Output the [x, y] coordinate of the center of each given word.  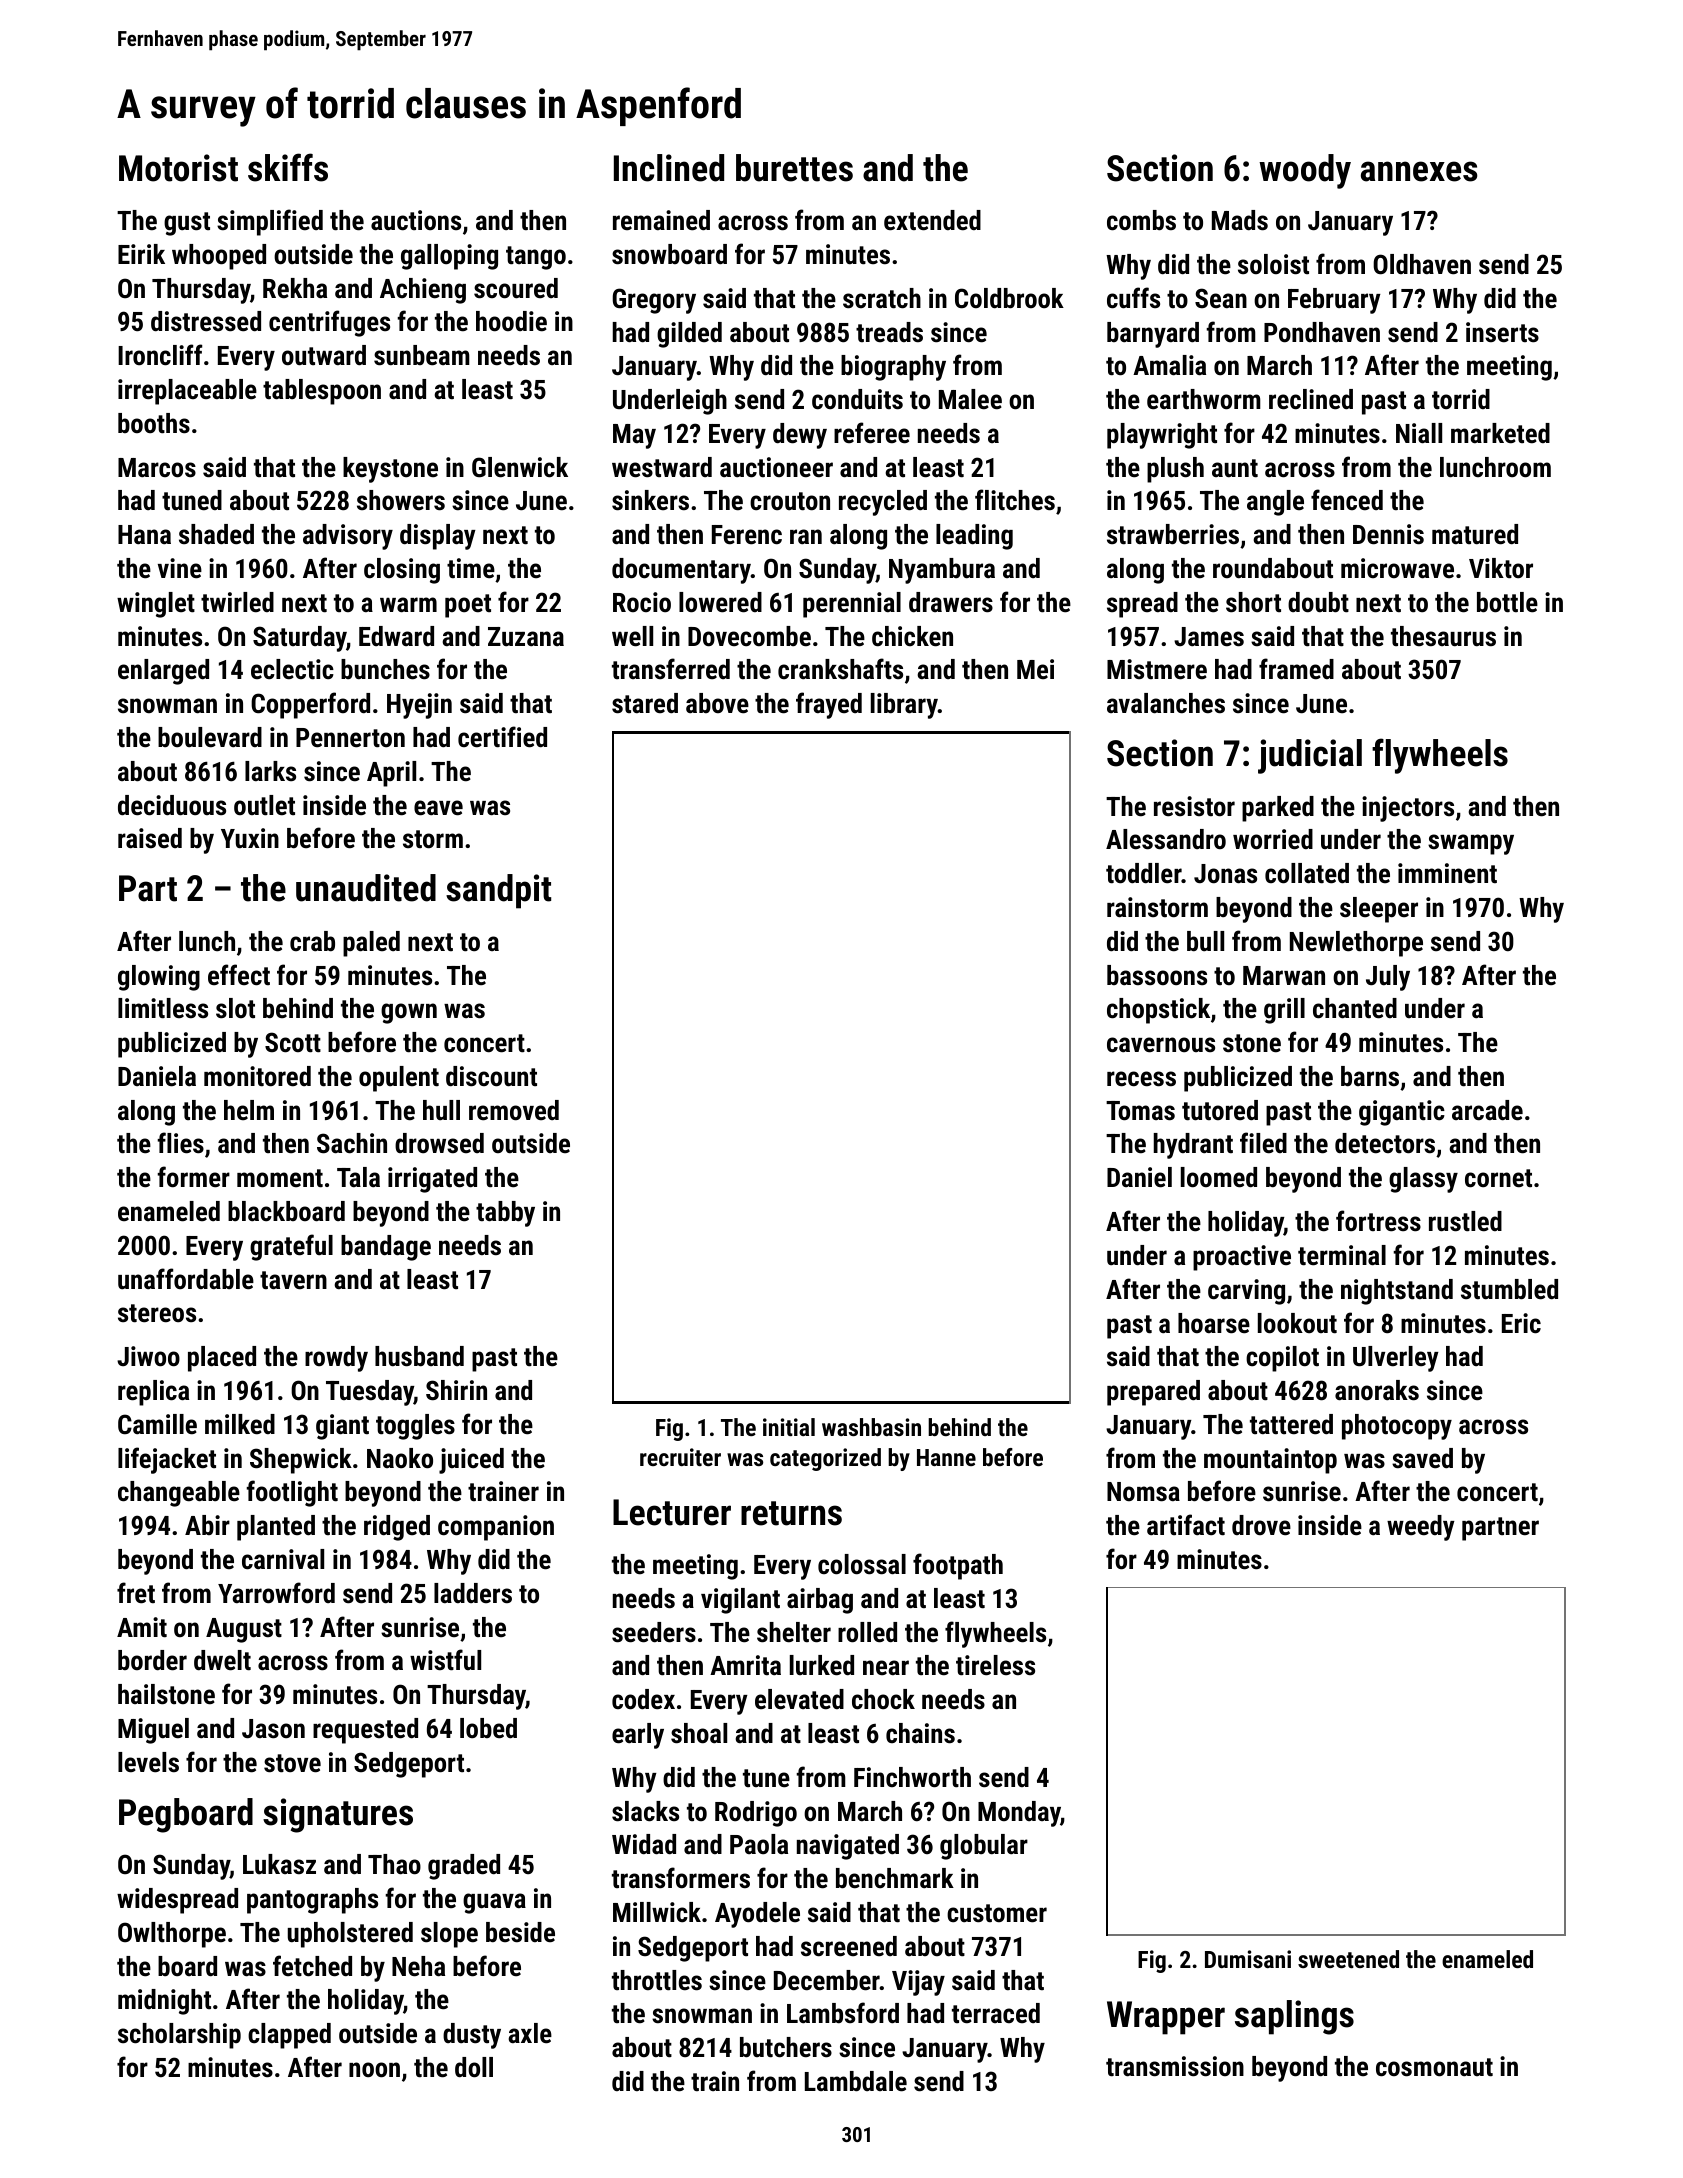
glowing [159, 978]
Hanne [946, 1457]
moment [280, 1178]
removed [514, 1110]
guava [494, 1903]
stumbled [1509, 1289]
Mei [1035, 669]
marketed [1500, 433]
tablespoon [322, 392]
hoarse [1214, 1323]
